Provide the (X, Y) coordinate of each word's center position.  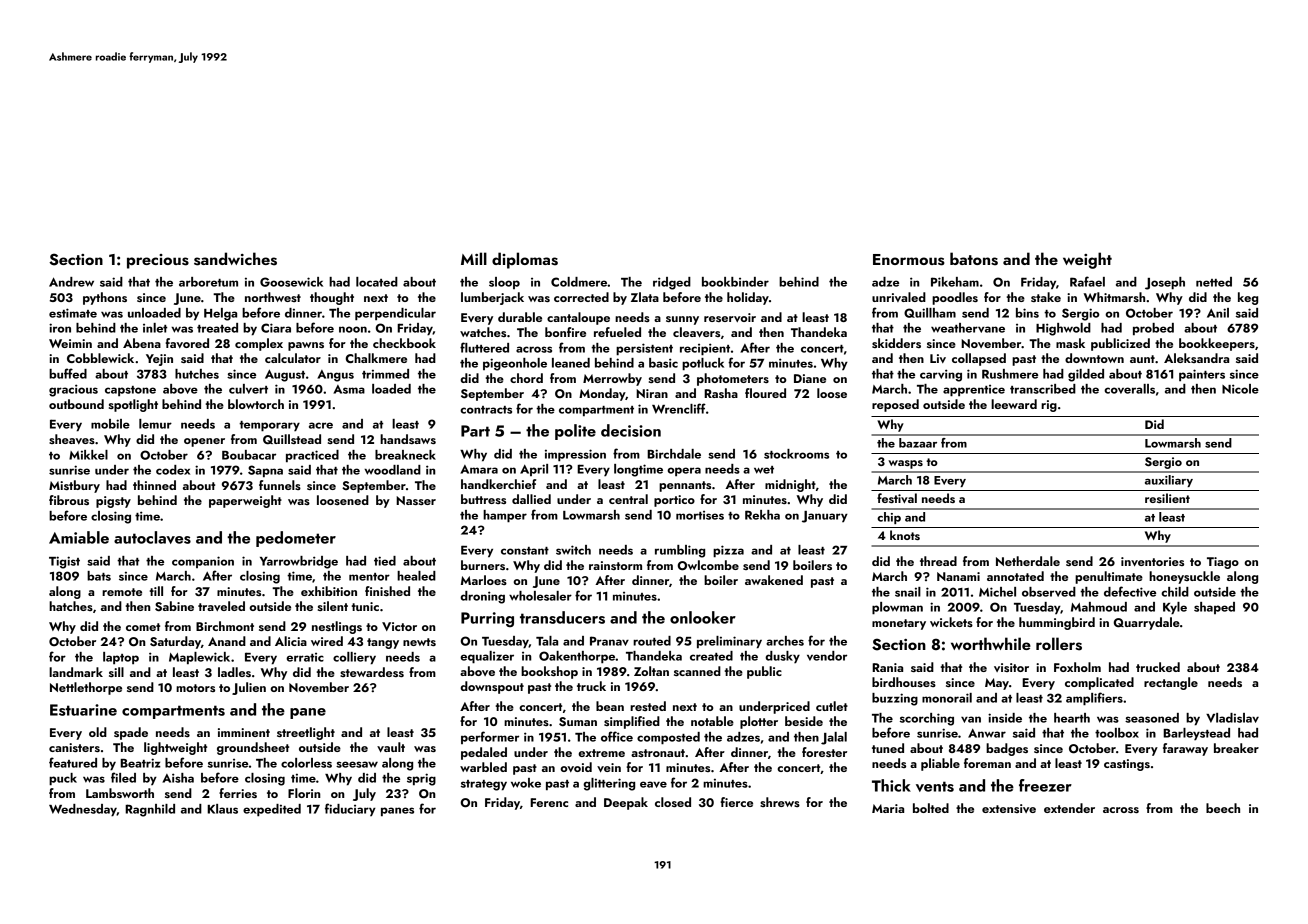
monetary (899, 624)
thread (938, 561)
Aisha (178, 778)
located (377, 282)
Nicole (1240, 389)
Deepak (626, 803)
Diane (810, 378)
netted (1214, 282)
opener (204, 442)
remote (122, 592)
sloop (504, 283)
